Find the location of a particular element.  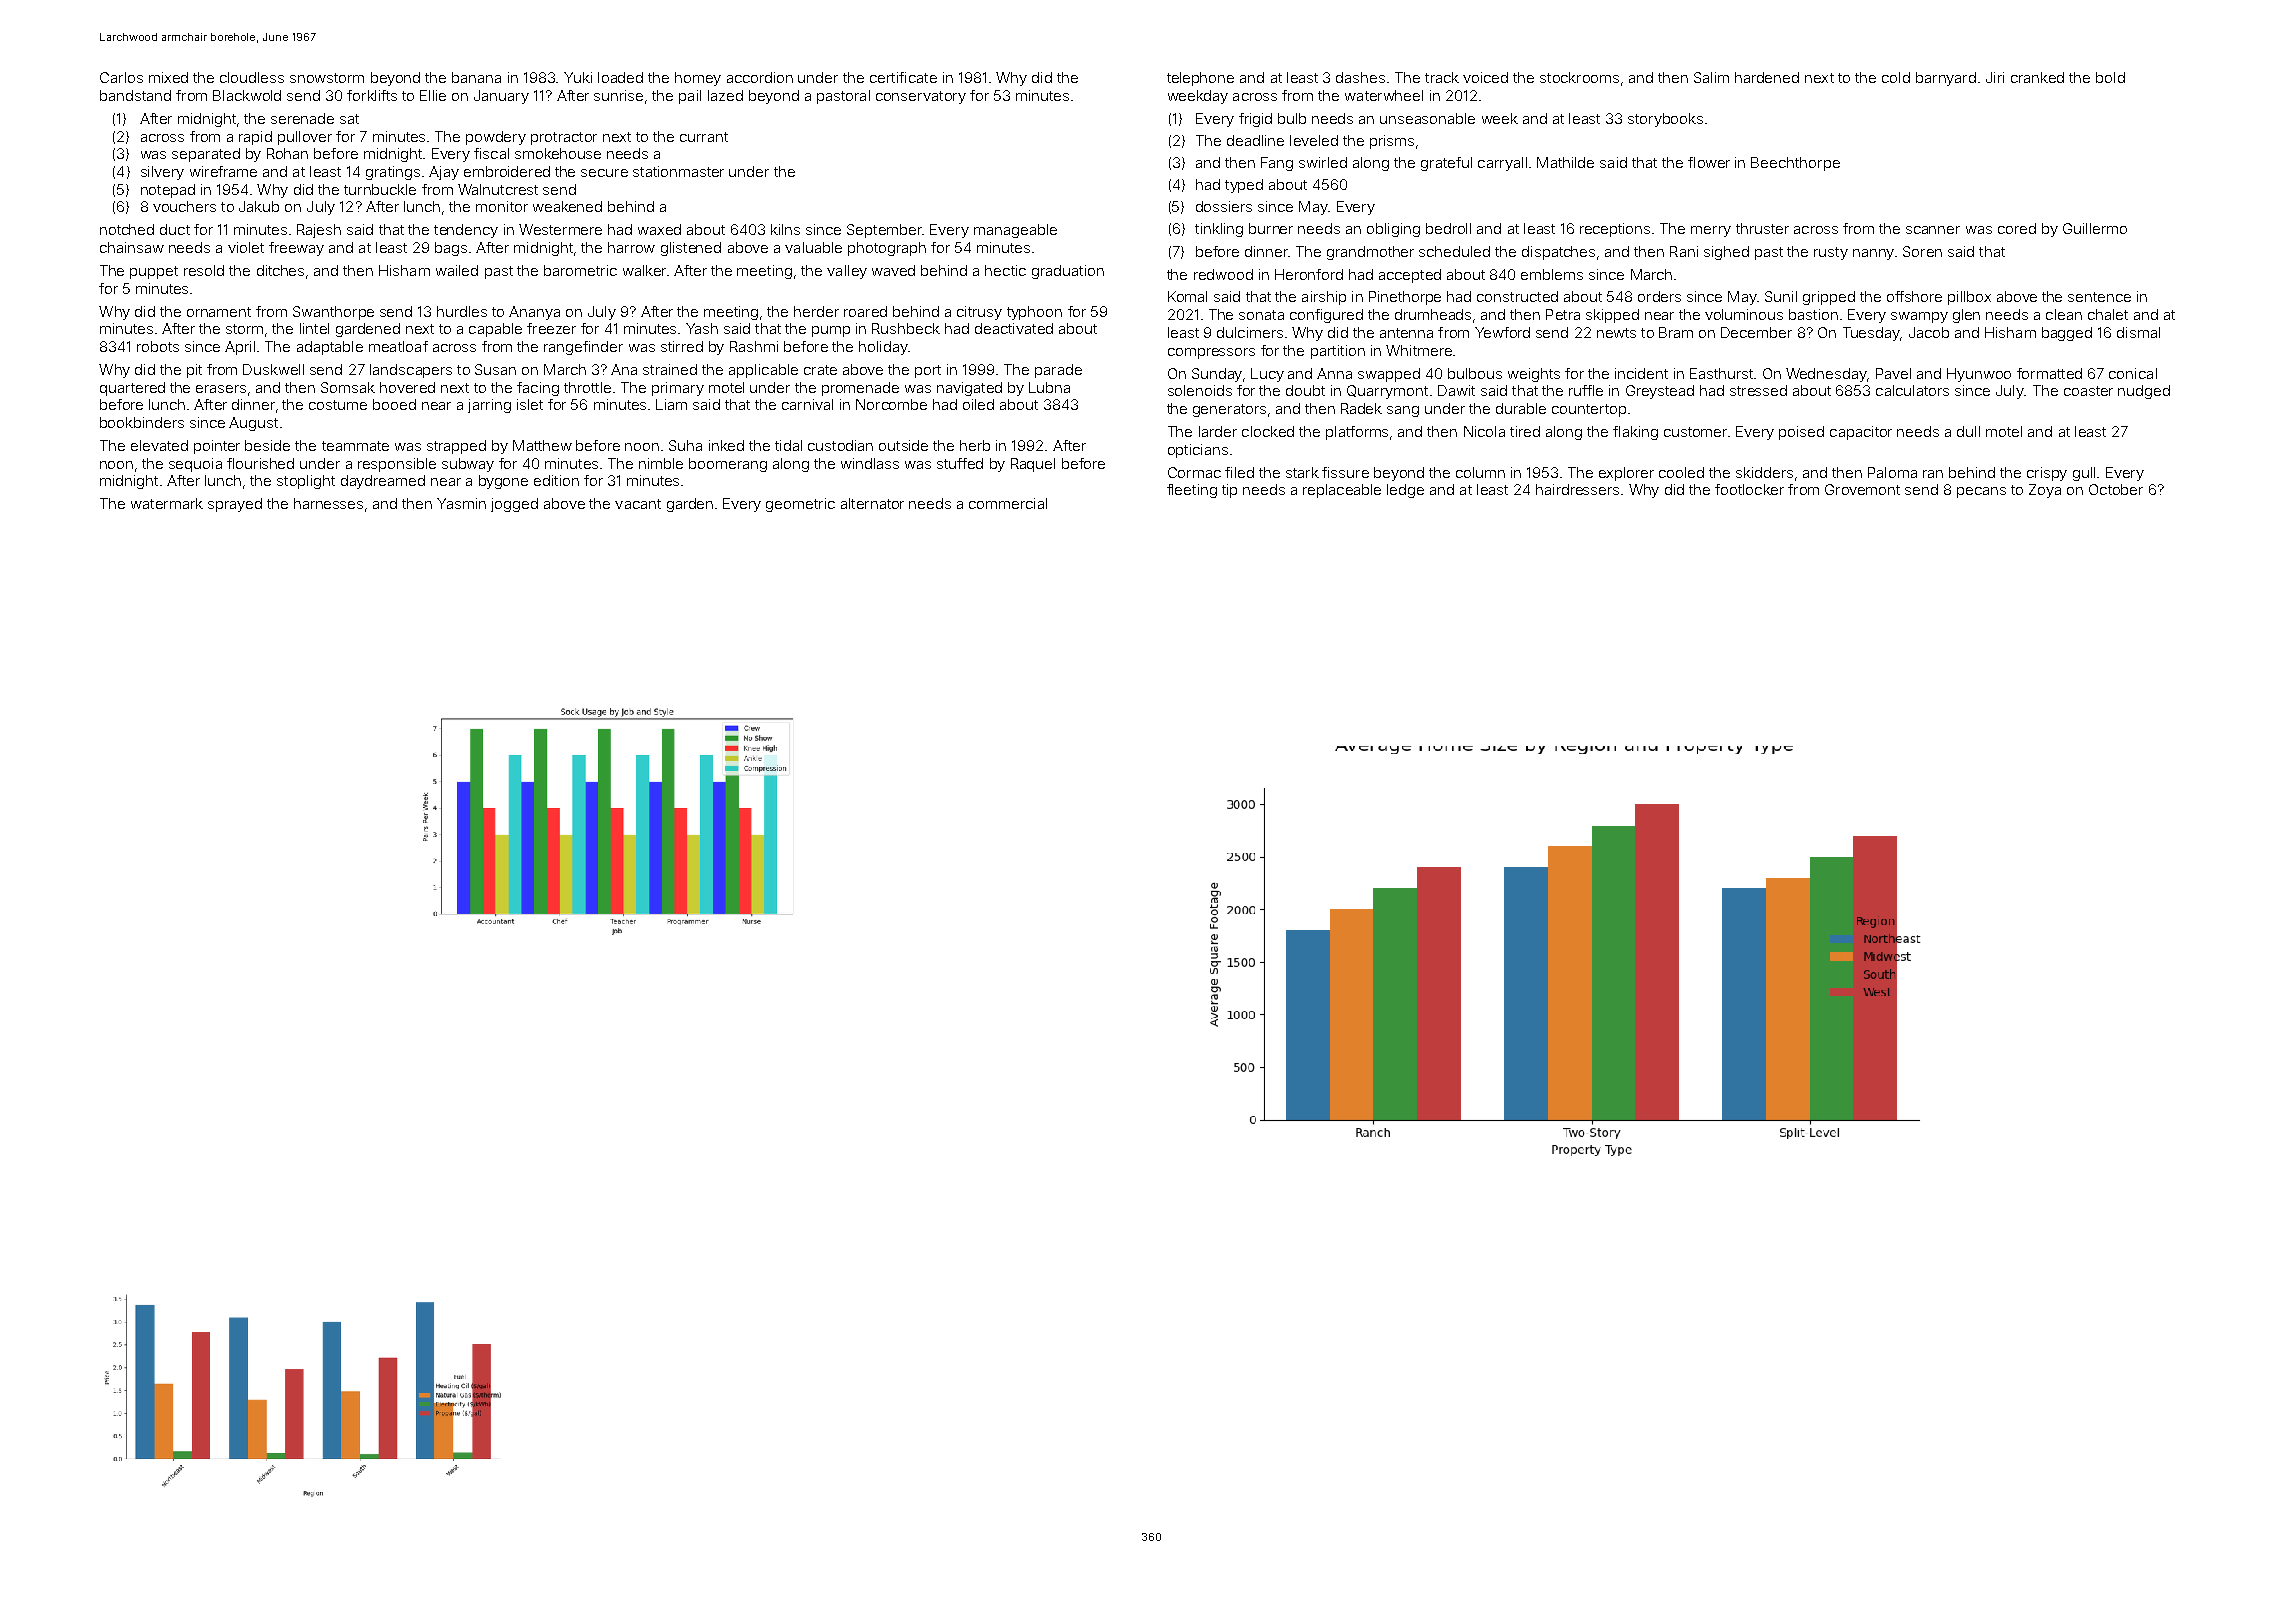

Rushbeck is located at coordinates (906, 328).
